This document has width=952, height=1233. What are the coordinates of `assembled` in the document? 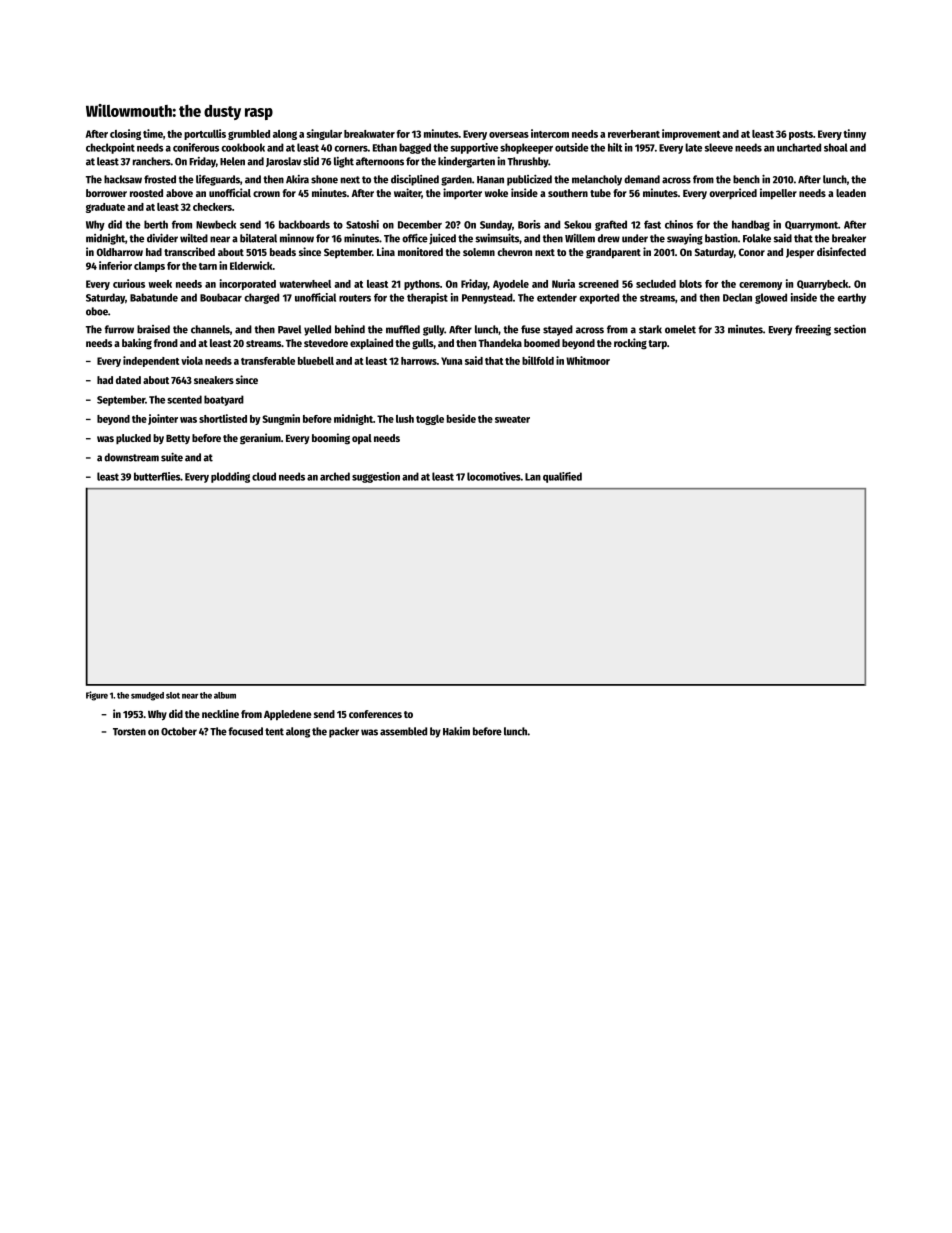 It's located at (403, 731).
